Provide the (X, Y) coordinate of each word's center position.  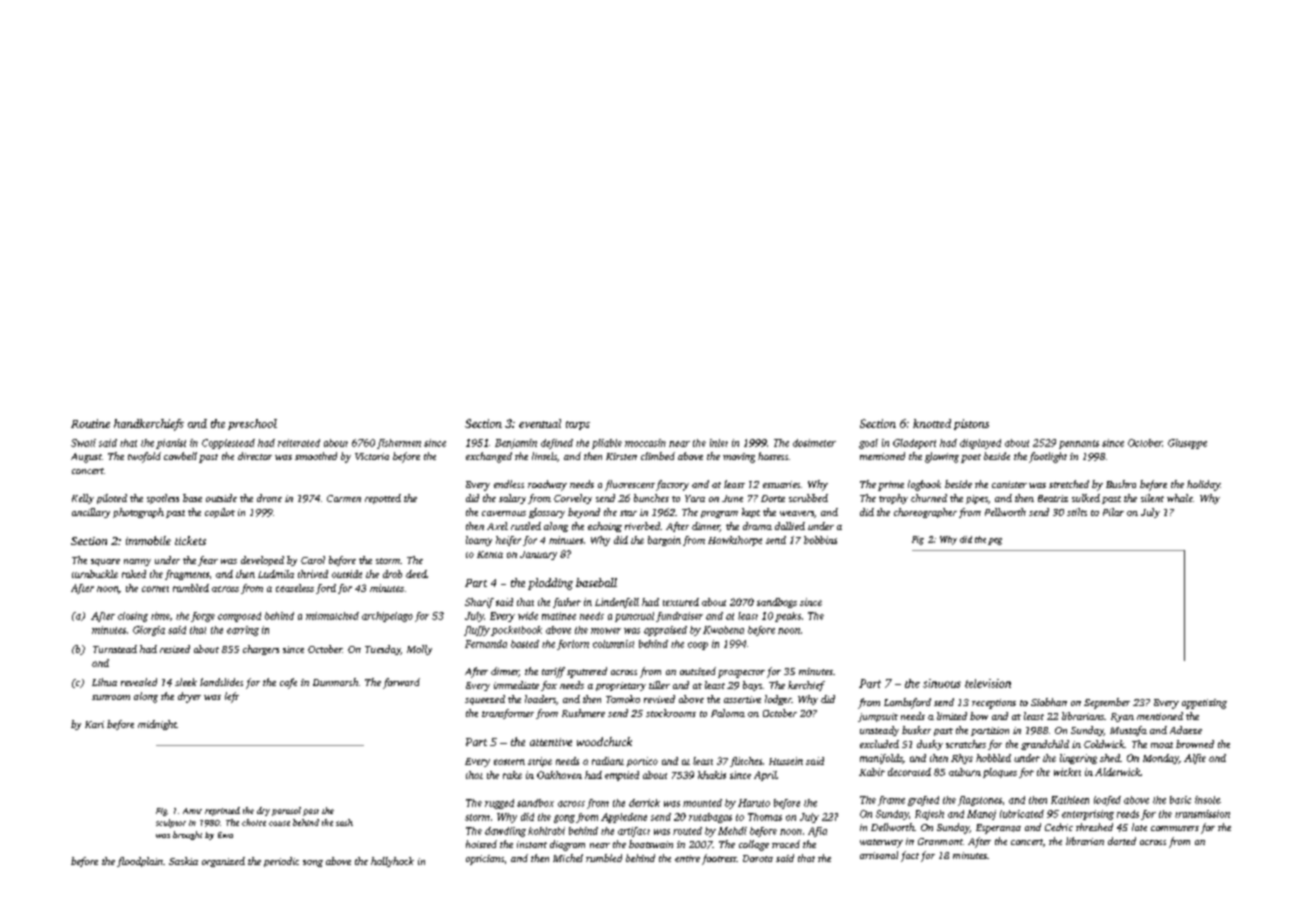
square (105, 562)
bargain (664, 541)
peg (995, 541)
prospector (741, 674)
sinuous (942, 683)
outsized (698, 671)
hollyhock (392, 862)
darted (1122, 841)
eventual (540, 423)
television (988, 683)
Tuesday (383, 650)
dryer (189, 697)
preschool (252, 424)
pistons (971, 424)
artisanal (879, 855)
